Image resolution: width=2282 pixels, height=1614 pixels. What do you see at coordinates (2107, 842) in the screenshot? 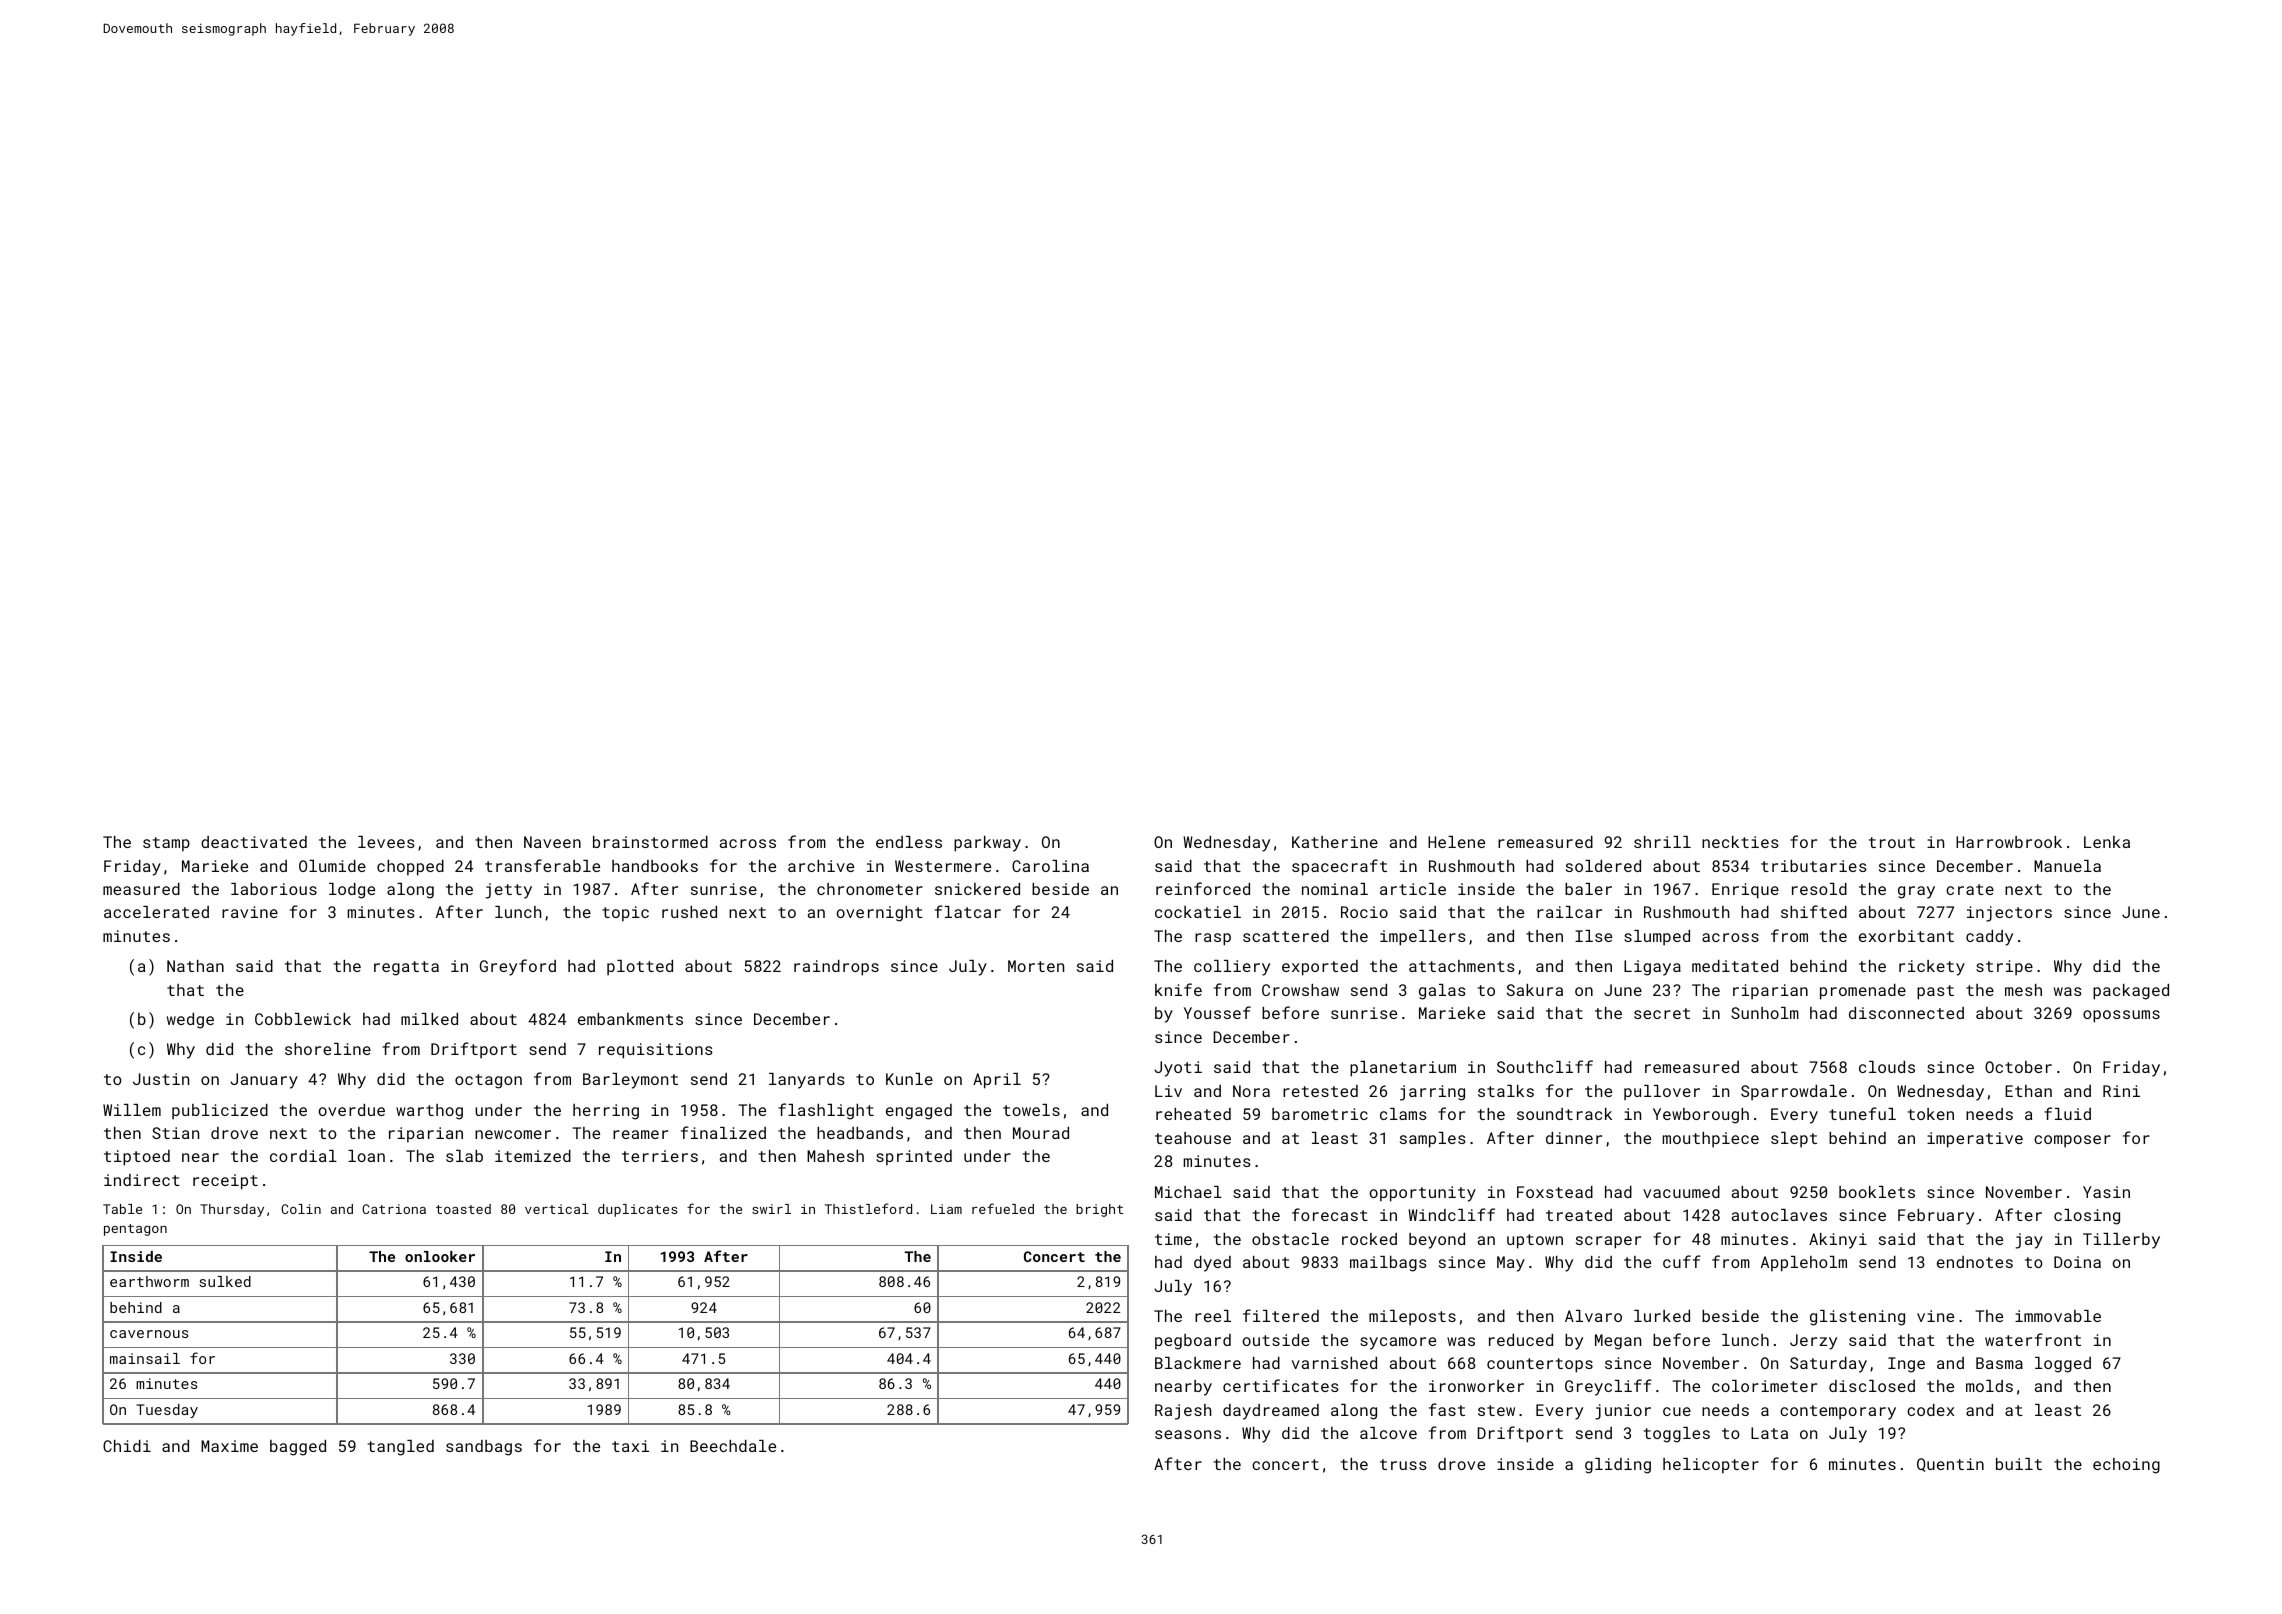
I see `Lenka` at bounding box center [2107, 842].
